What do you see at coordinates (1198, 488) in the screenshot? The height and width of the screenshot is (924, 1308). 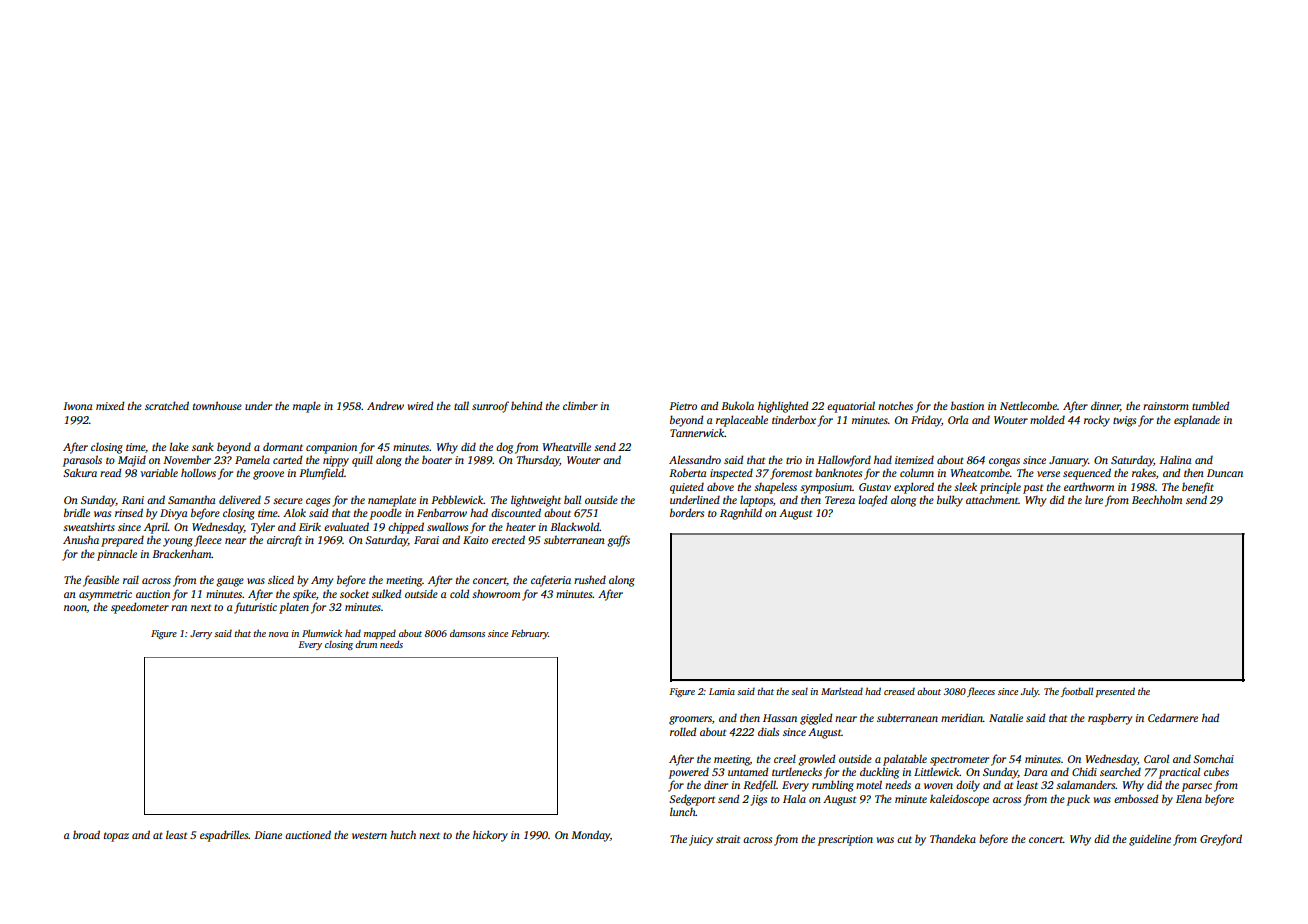 I see `benefit` at bounding box center [1198, 488].
